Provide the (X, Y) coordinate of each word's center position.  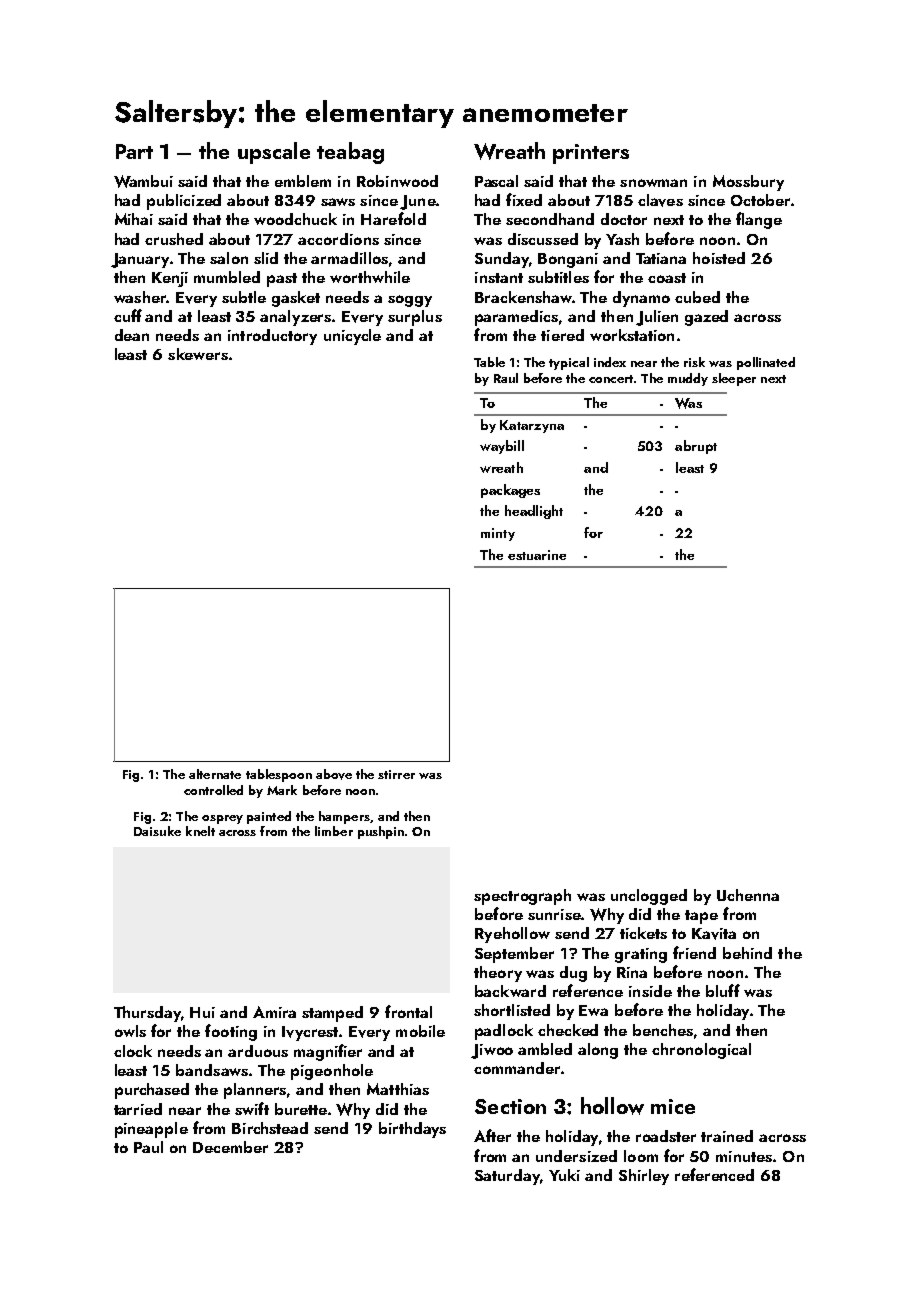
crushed (174, 239)
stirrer (396, 774)
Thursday (147, 1014)
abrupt (696, 447)
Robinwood (397, 181)
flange (759, 220)
